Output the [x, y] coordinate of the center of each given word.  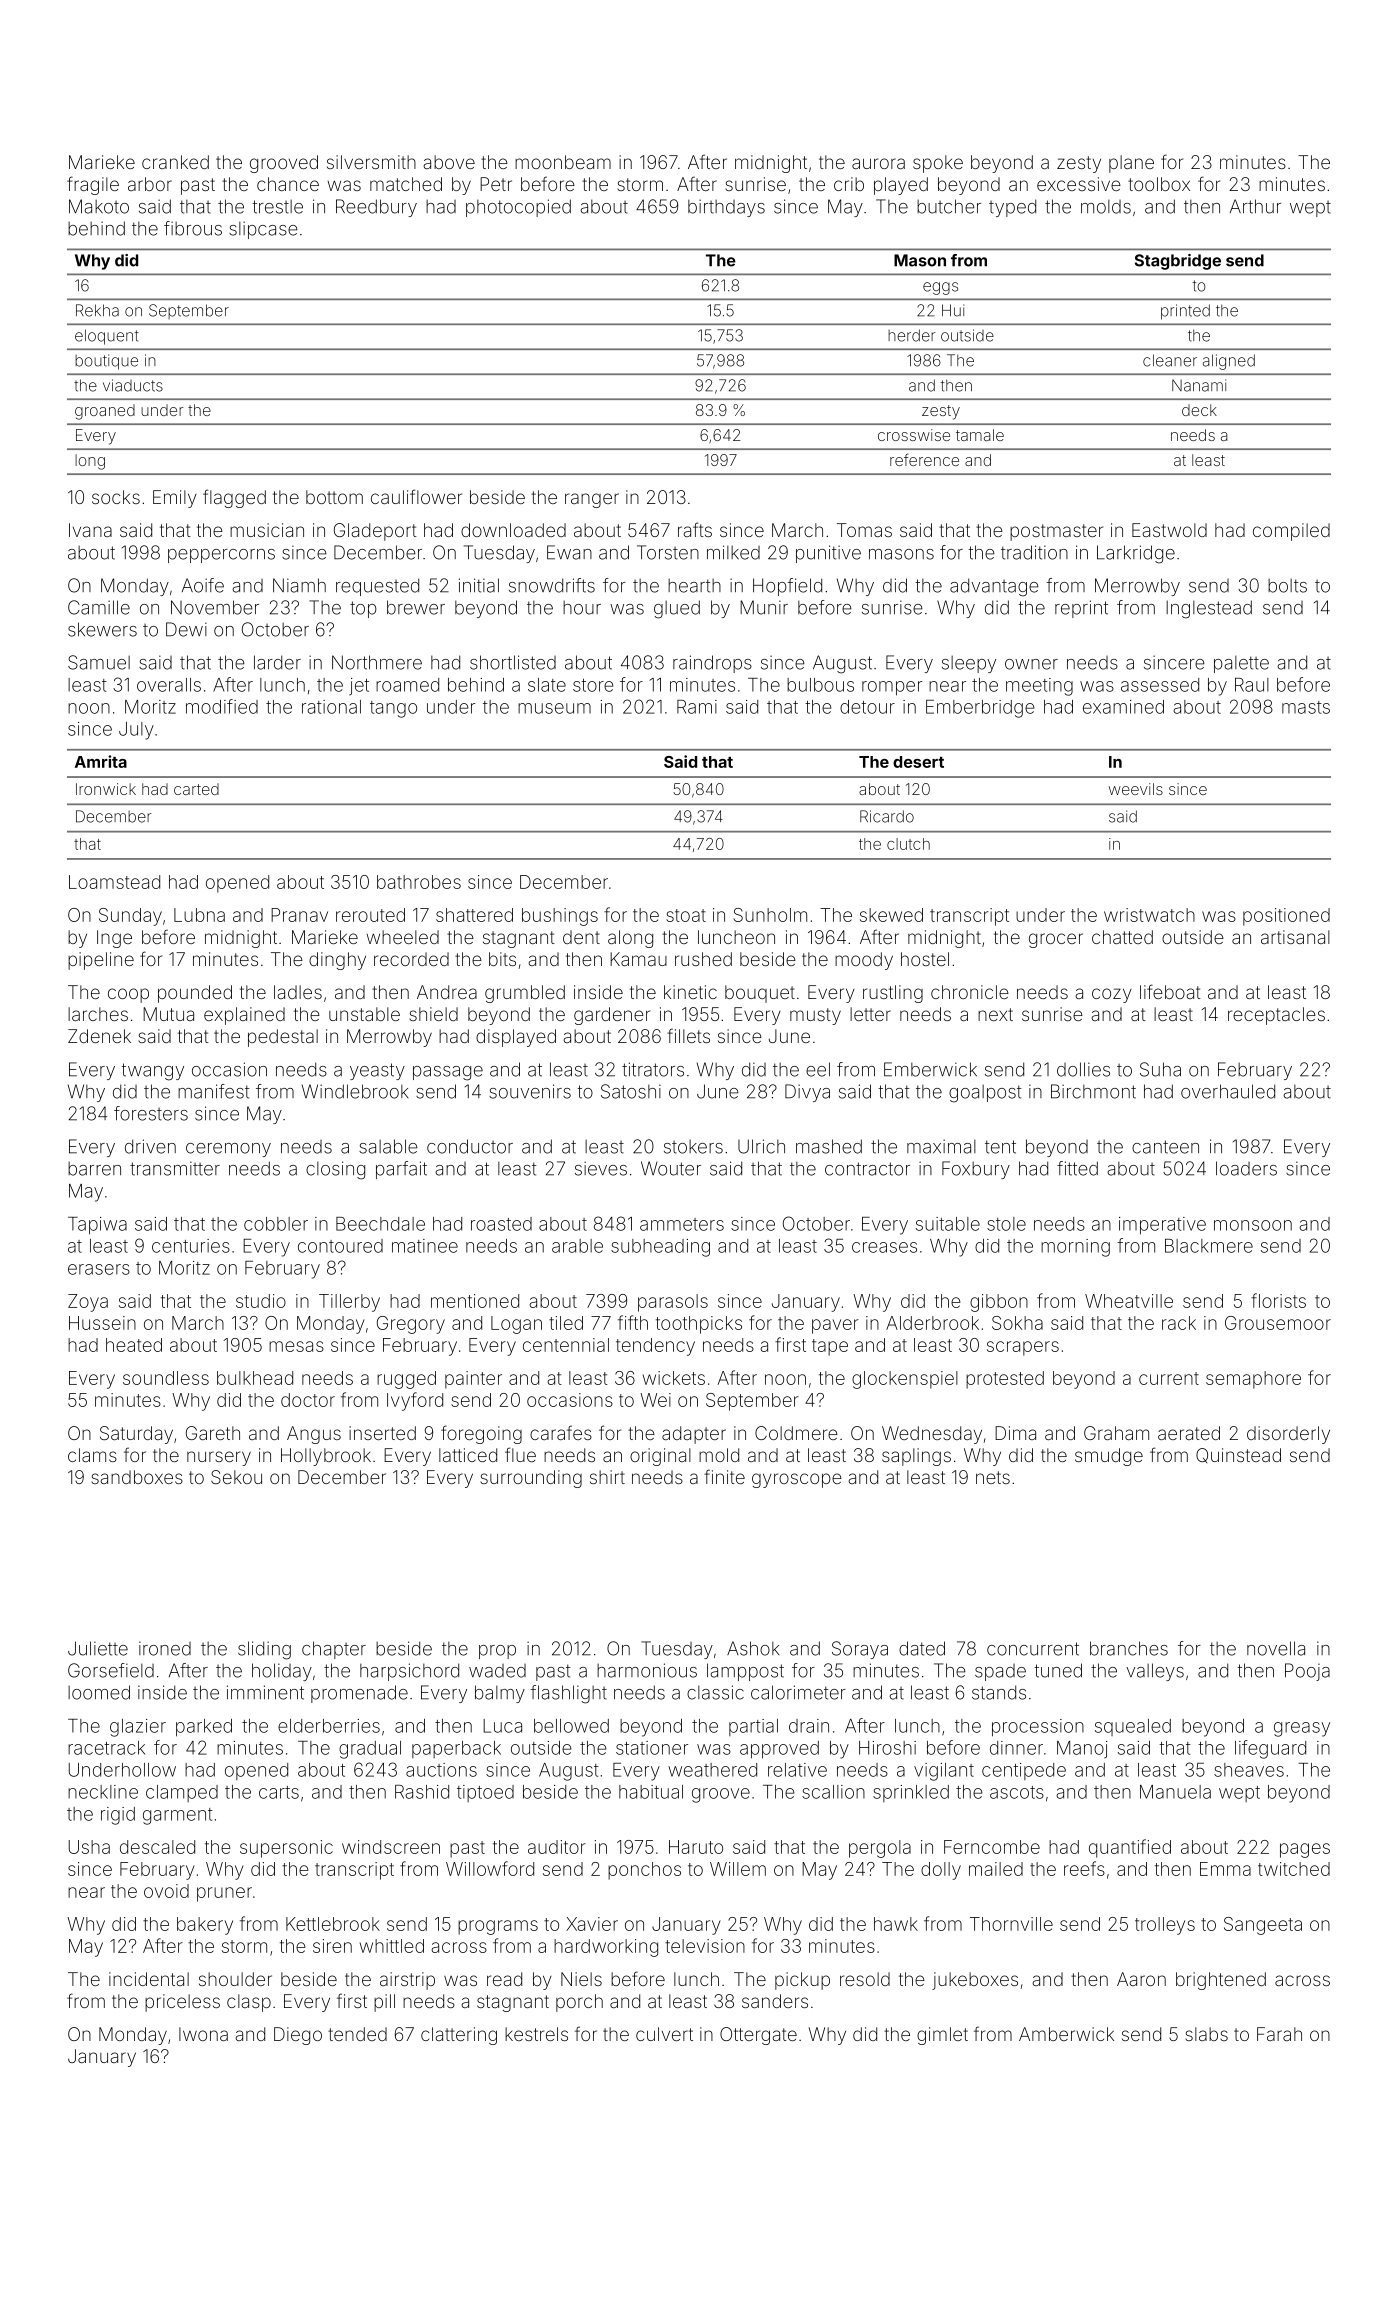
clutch [908, 844]
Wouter [671, 1168]
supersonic [286, 1849]
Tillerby [349, 1303]
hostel [925, 959]
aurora [878, 163]
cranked [175, 162]
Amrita [101, 761]
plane [1131, 164]
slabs [1206, 2034]
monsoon [1253, 1225]
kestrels [536, 2034]
